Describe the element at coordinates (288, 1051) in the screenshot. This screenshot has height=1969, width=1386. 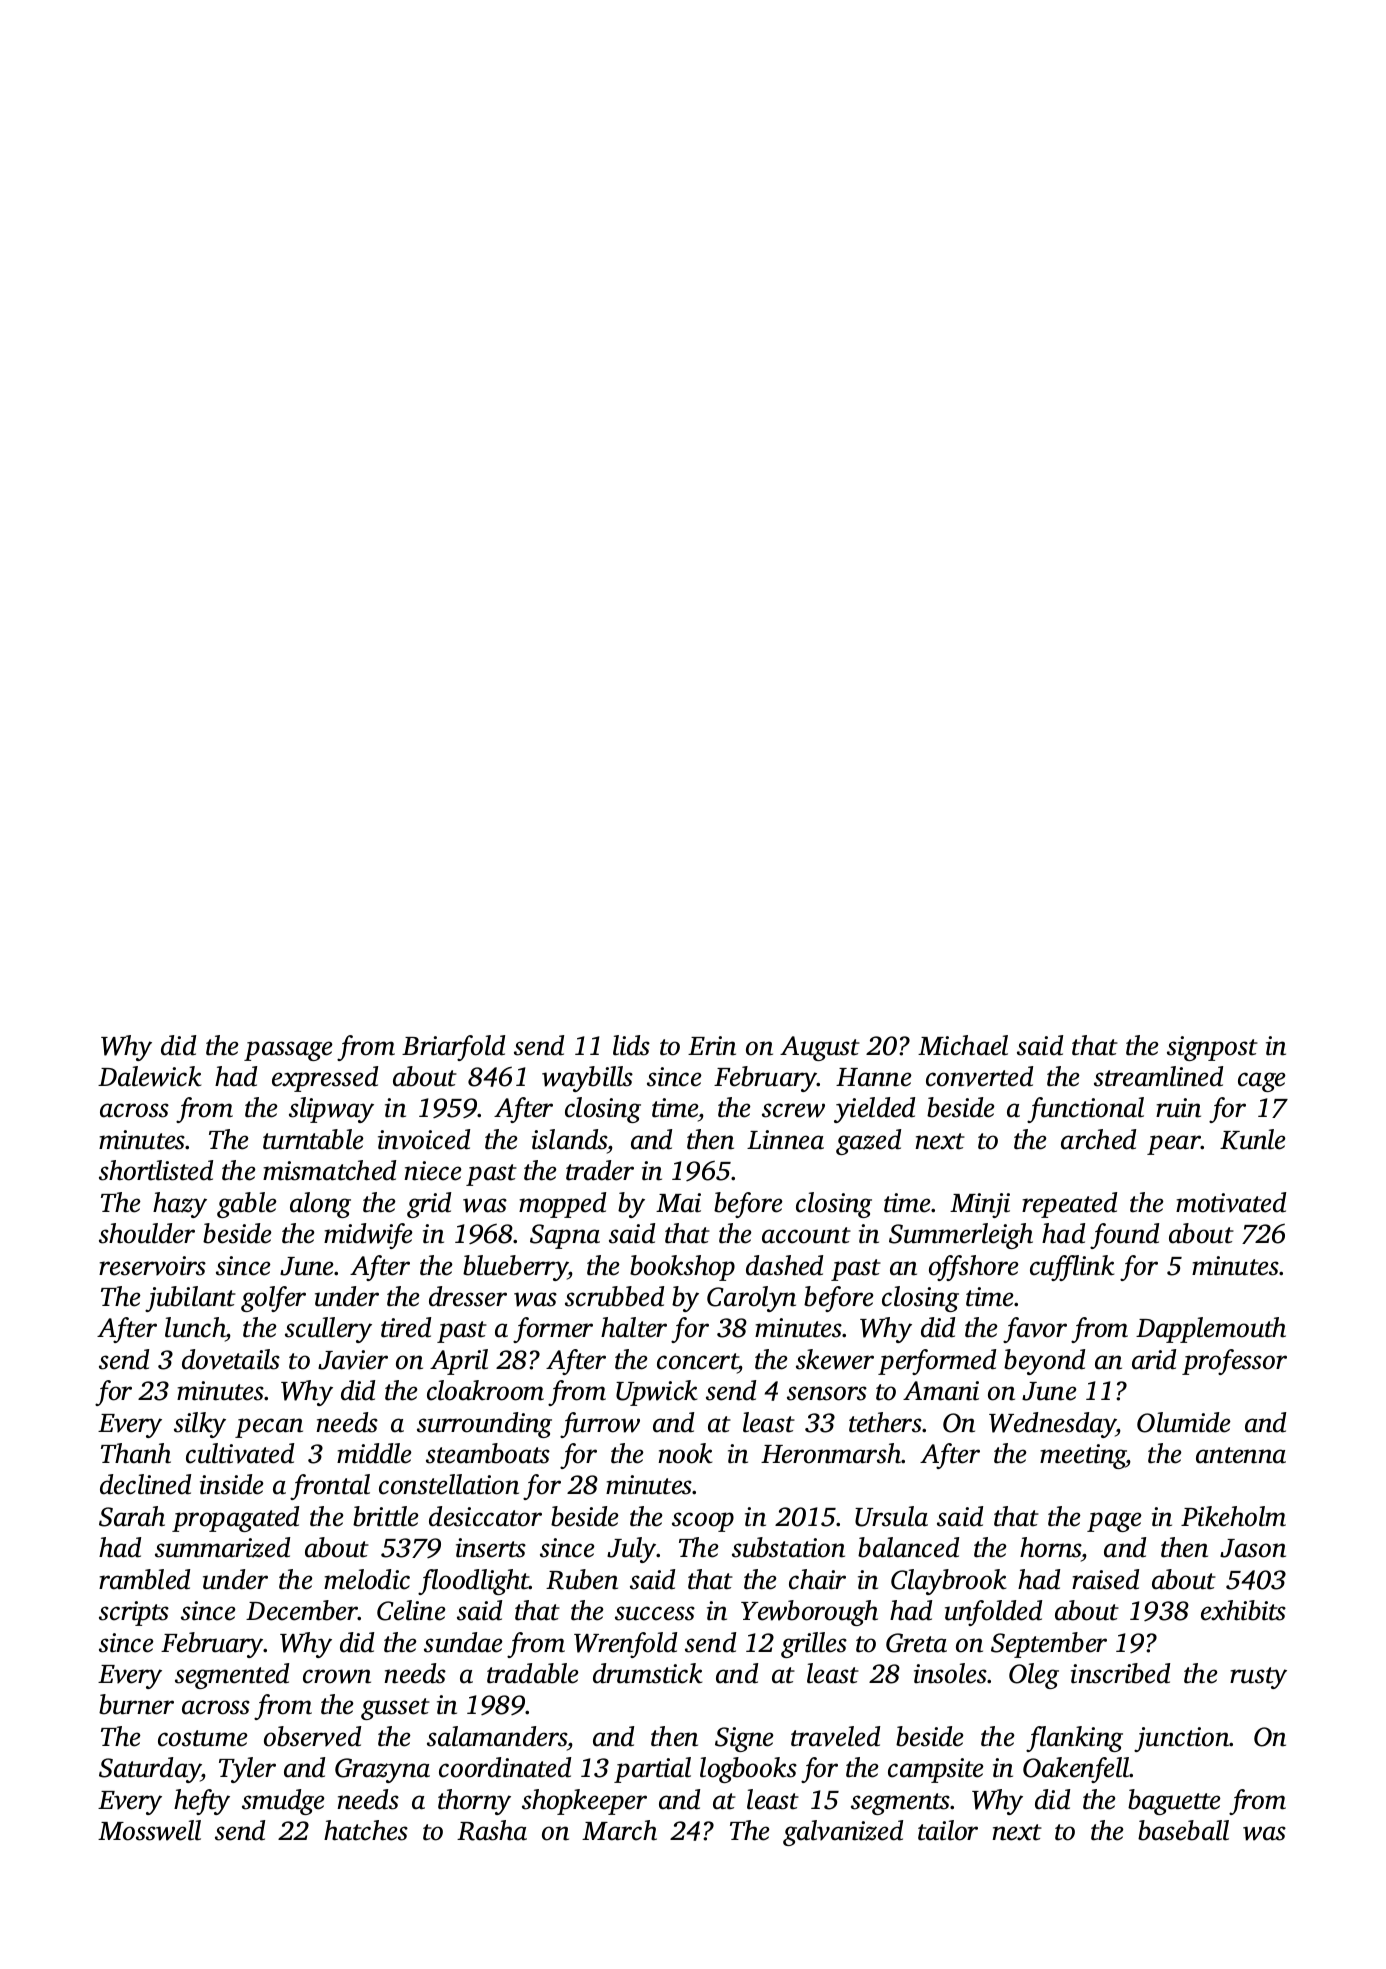
I see `passage` at that location.
